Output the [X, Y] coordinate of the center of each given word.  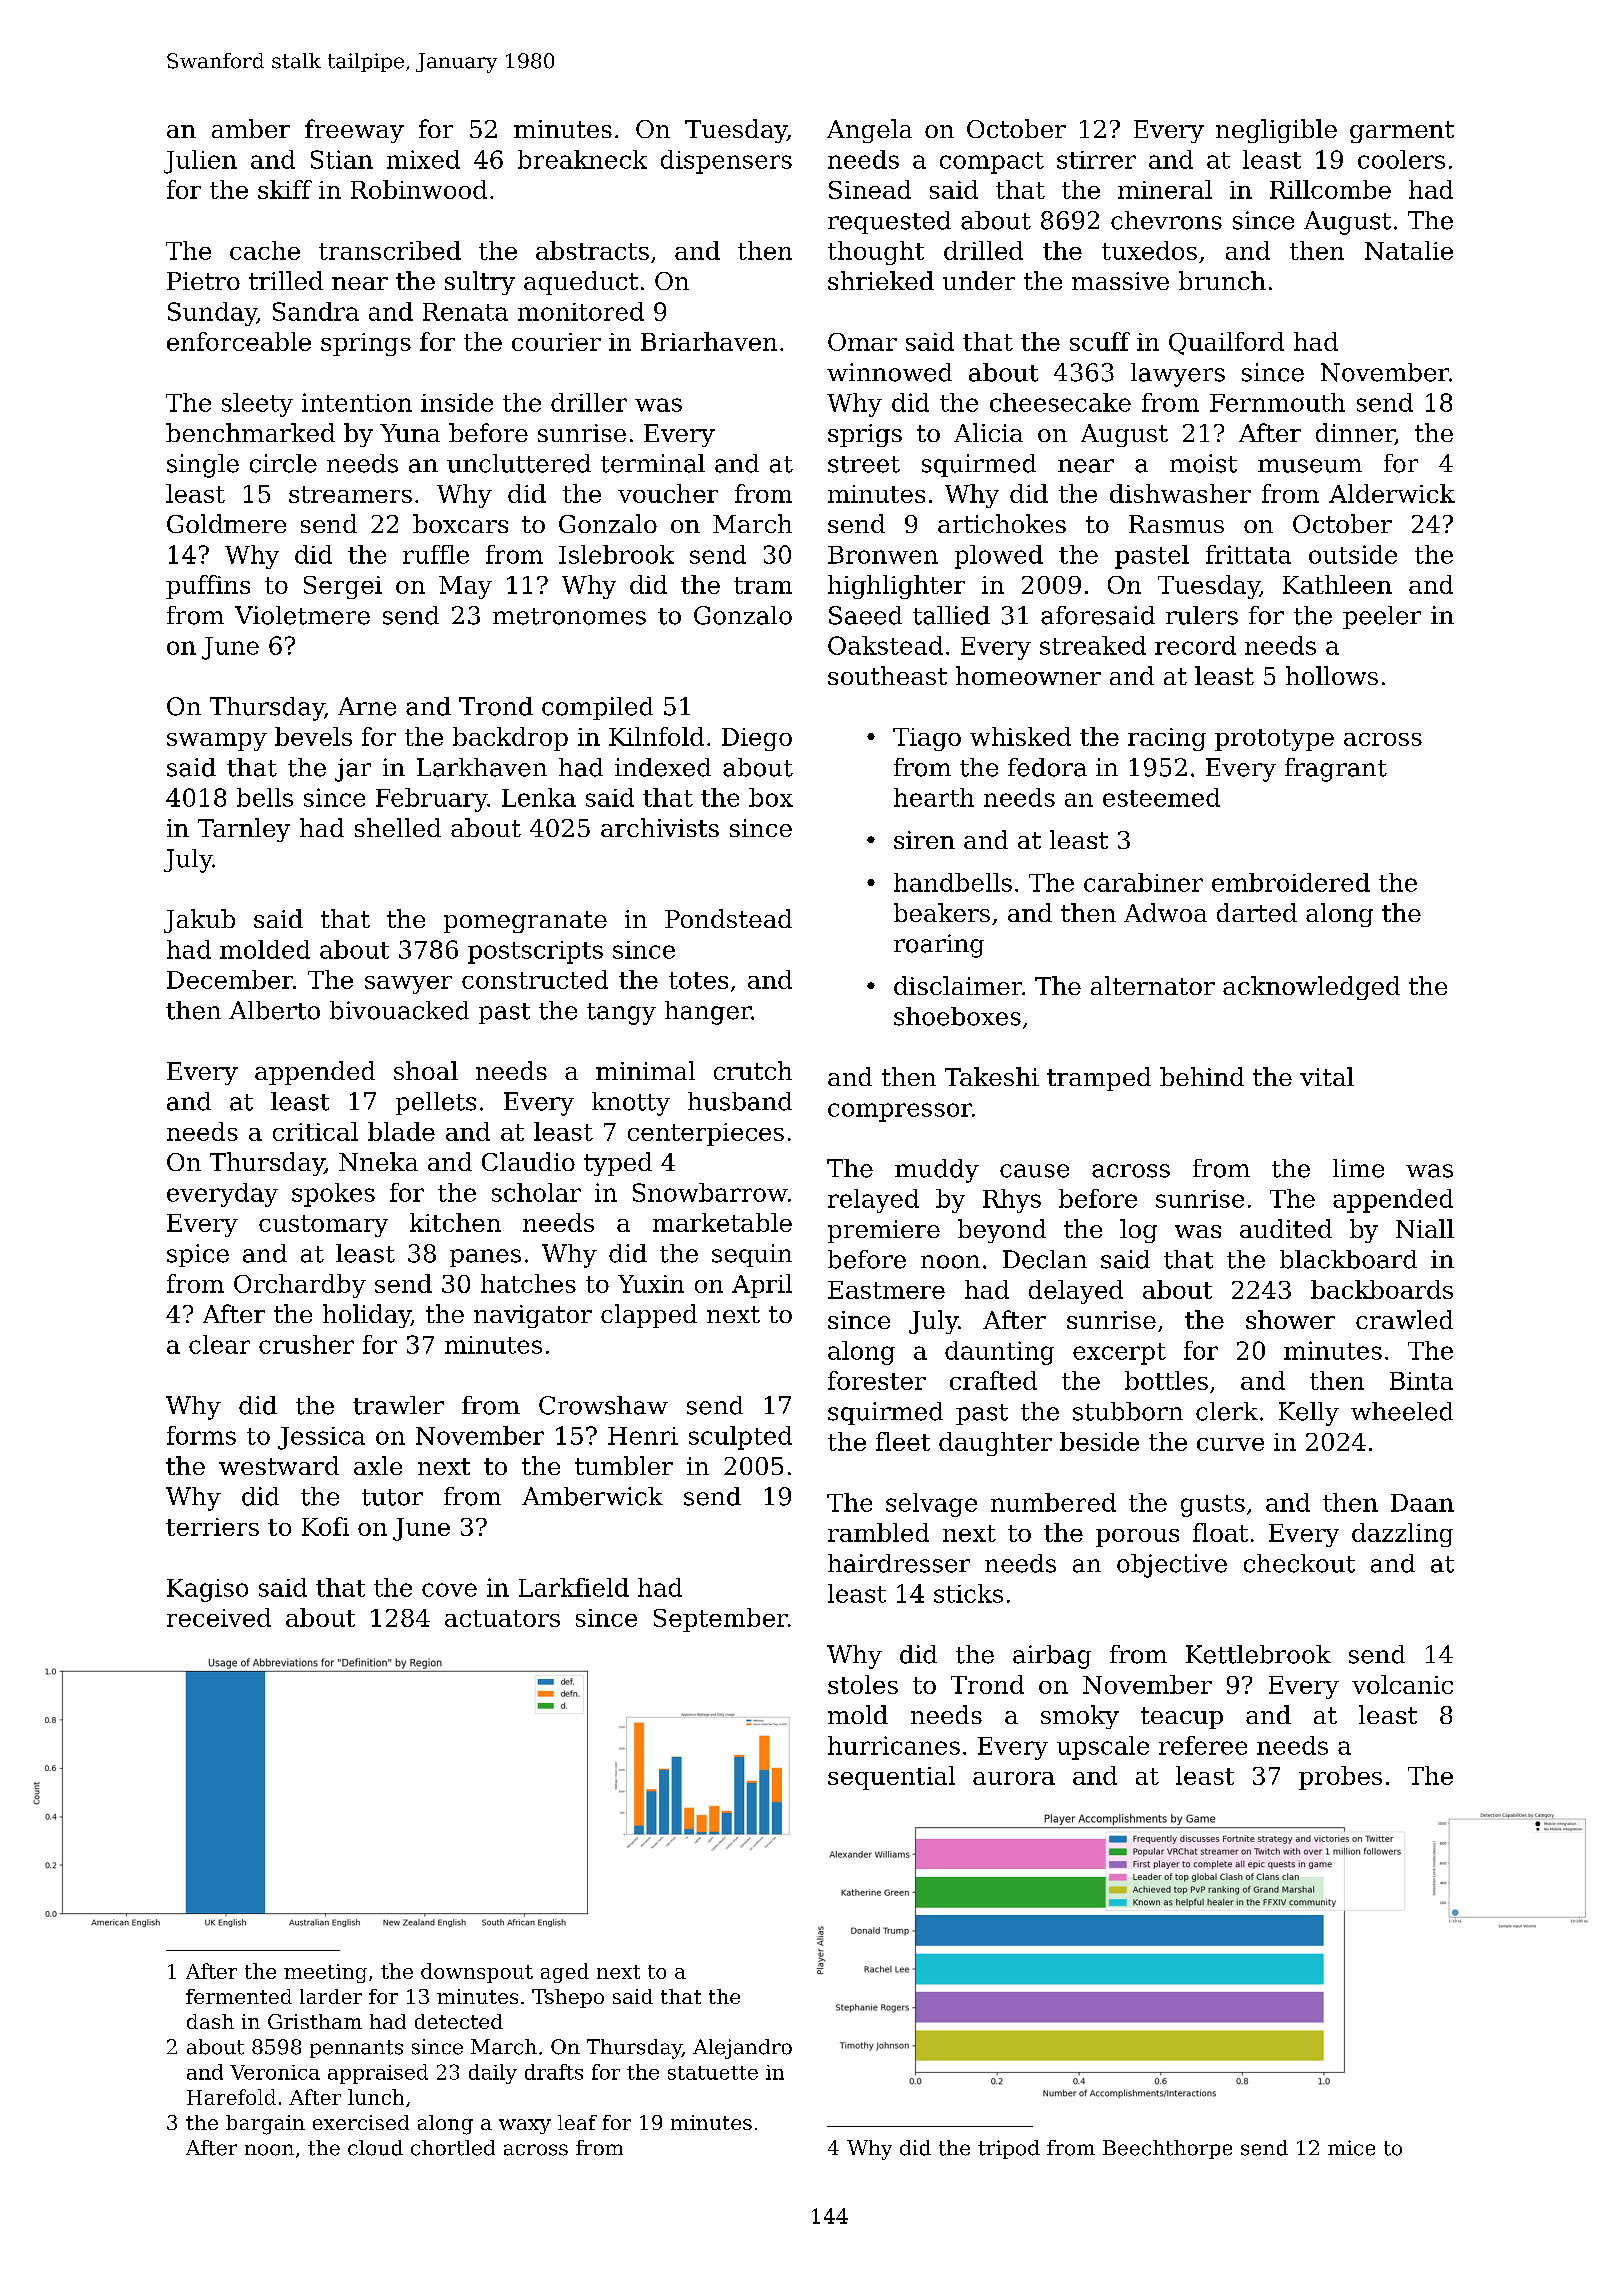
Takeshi [992, 1076]
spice [198, 1255]
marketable [722, 1222]
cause [1034, 1171]
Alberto [274, 1010]
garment [1402, 132]
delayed [1076, 1292]
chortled [453, 2148]
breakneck [582, 159]
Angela [869, 131]
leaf [577, 2122]
